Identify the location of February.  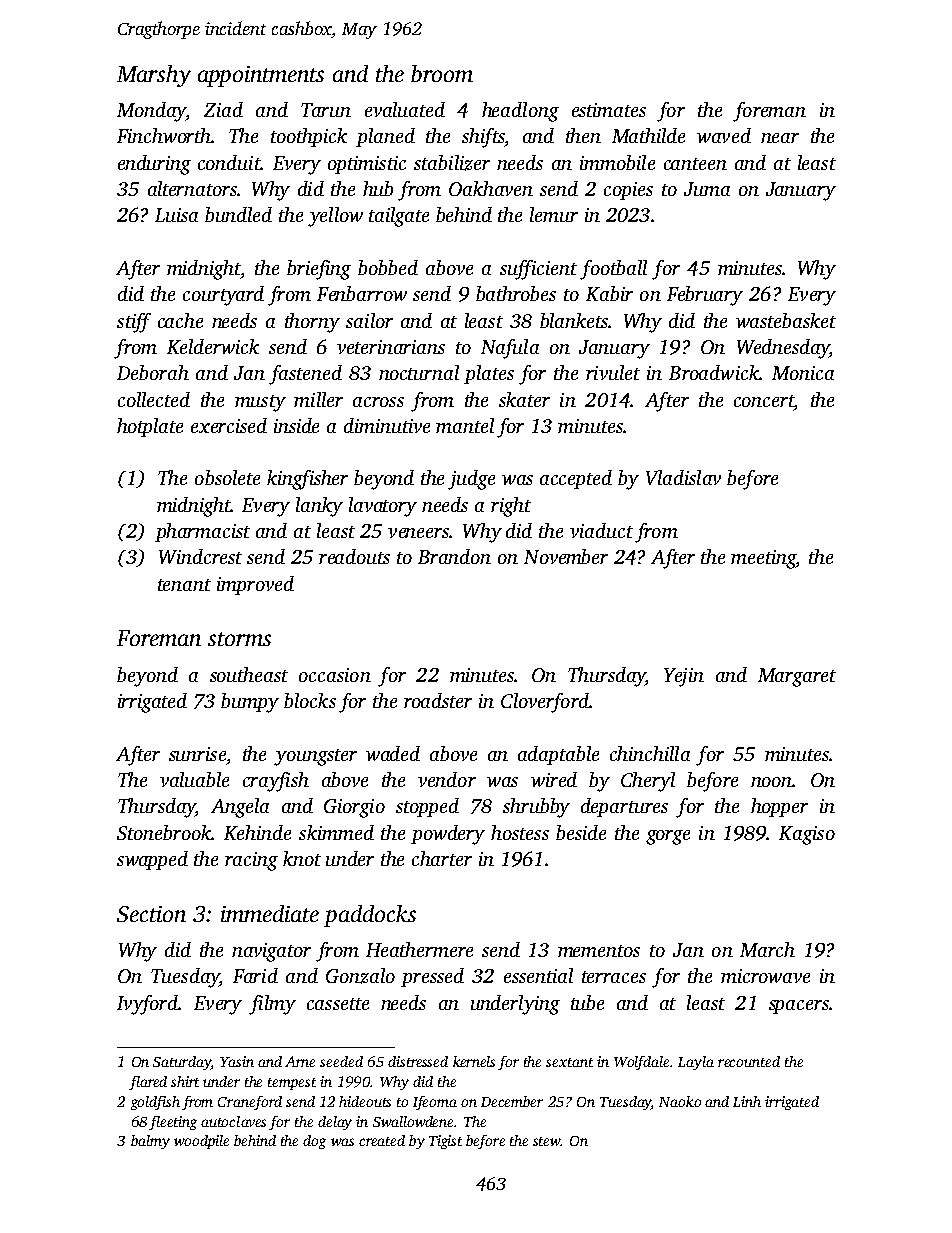
(705, 296).
